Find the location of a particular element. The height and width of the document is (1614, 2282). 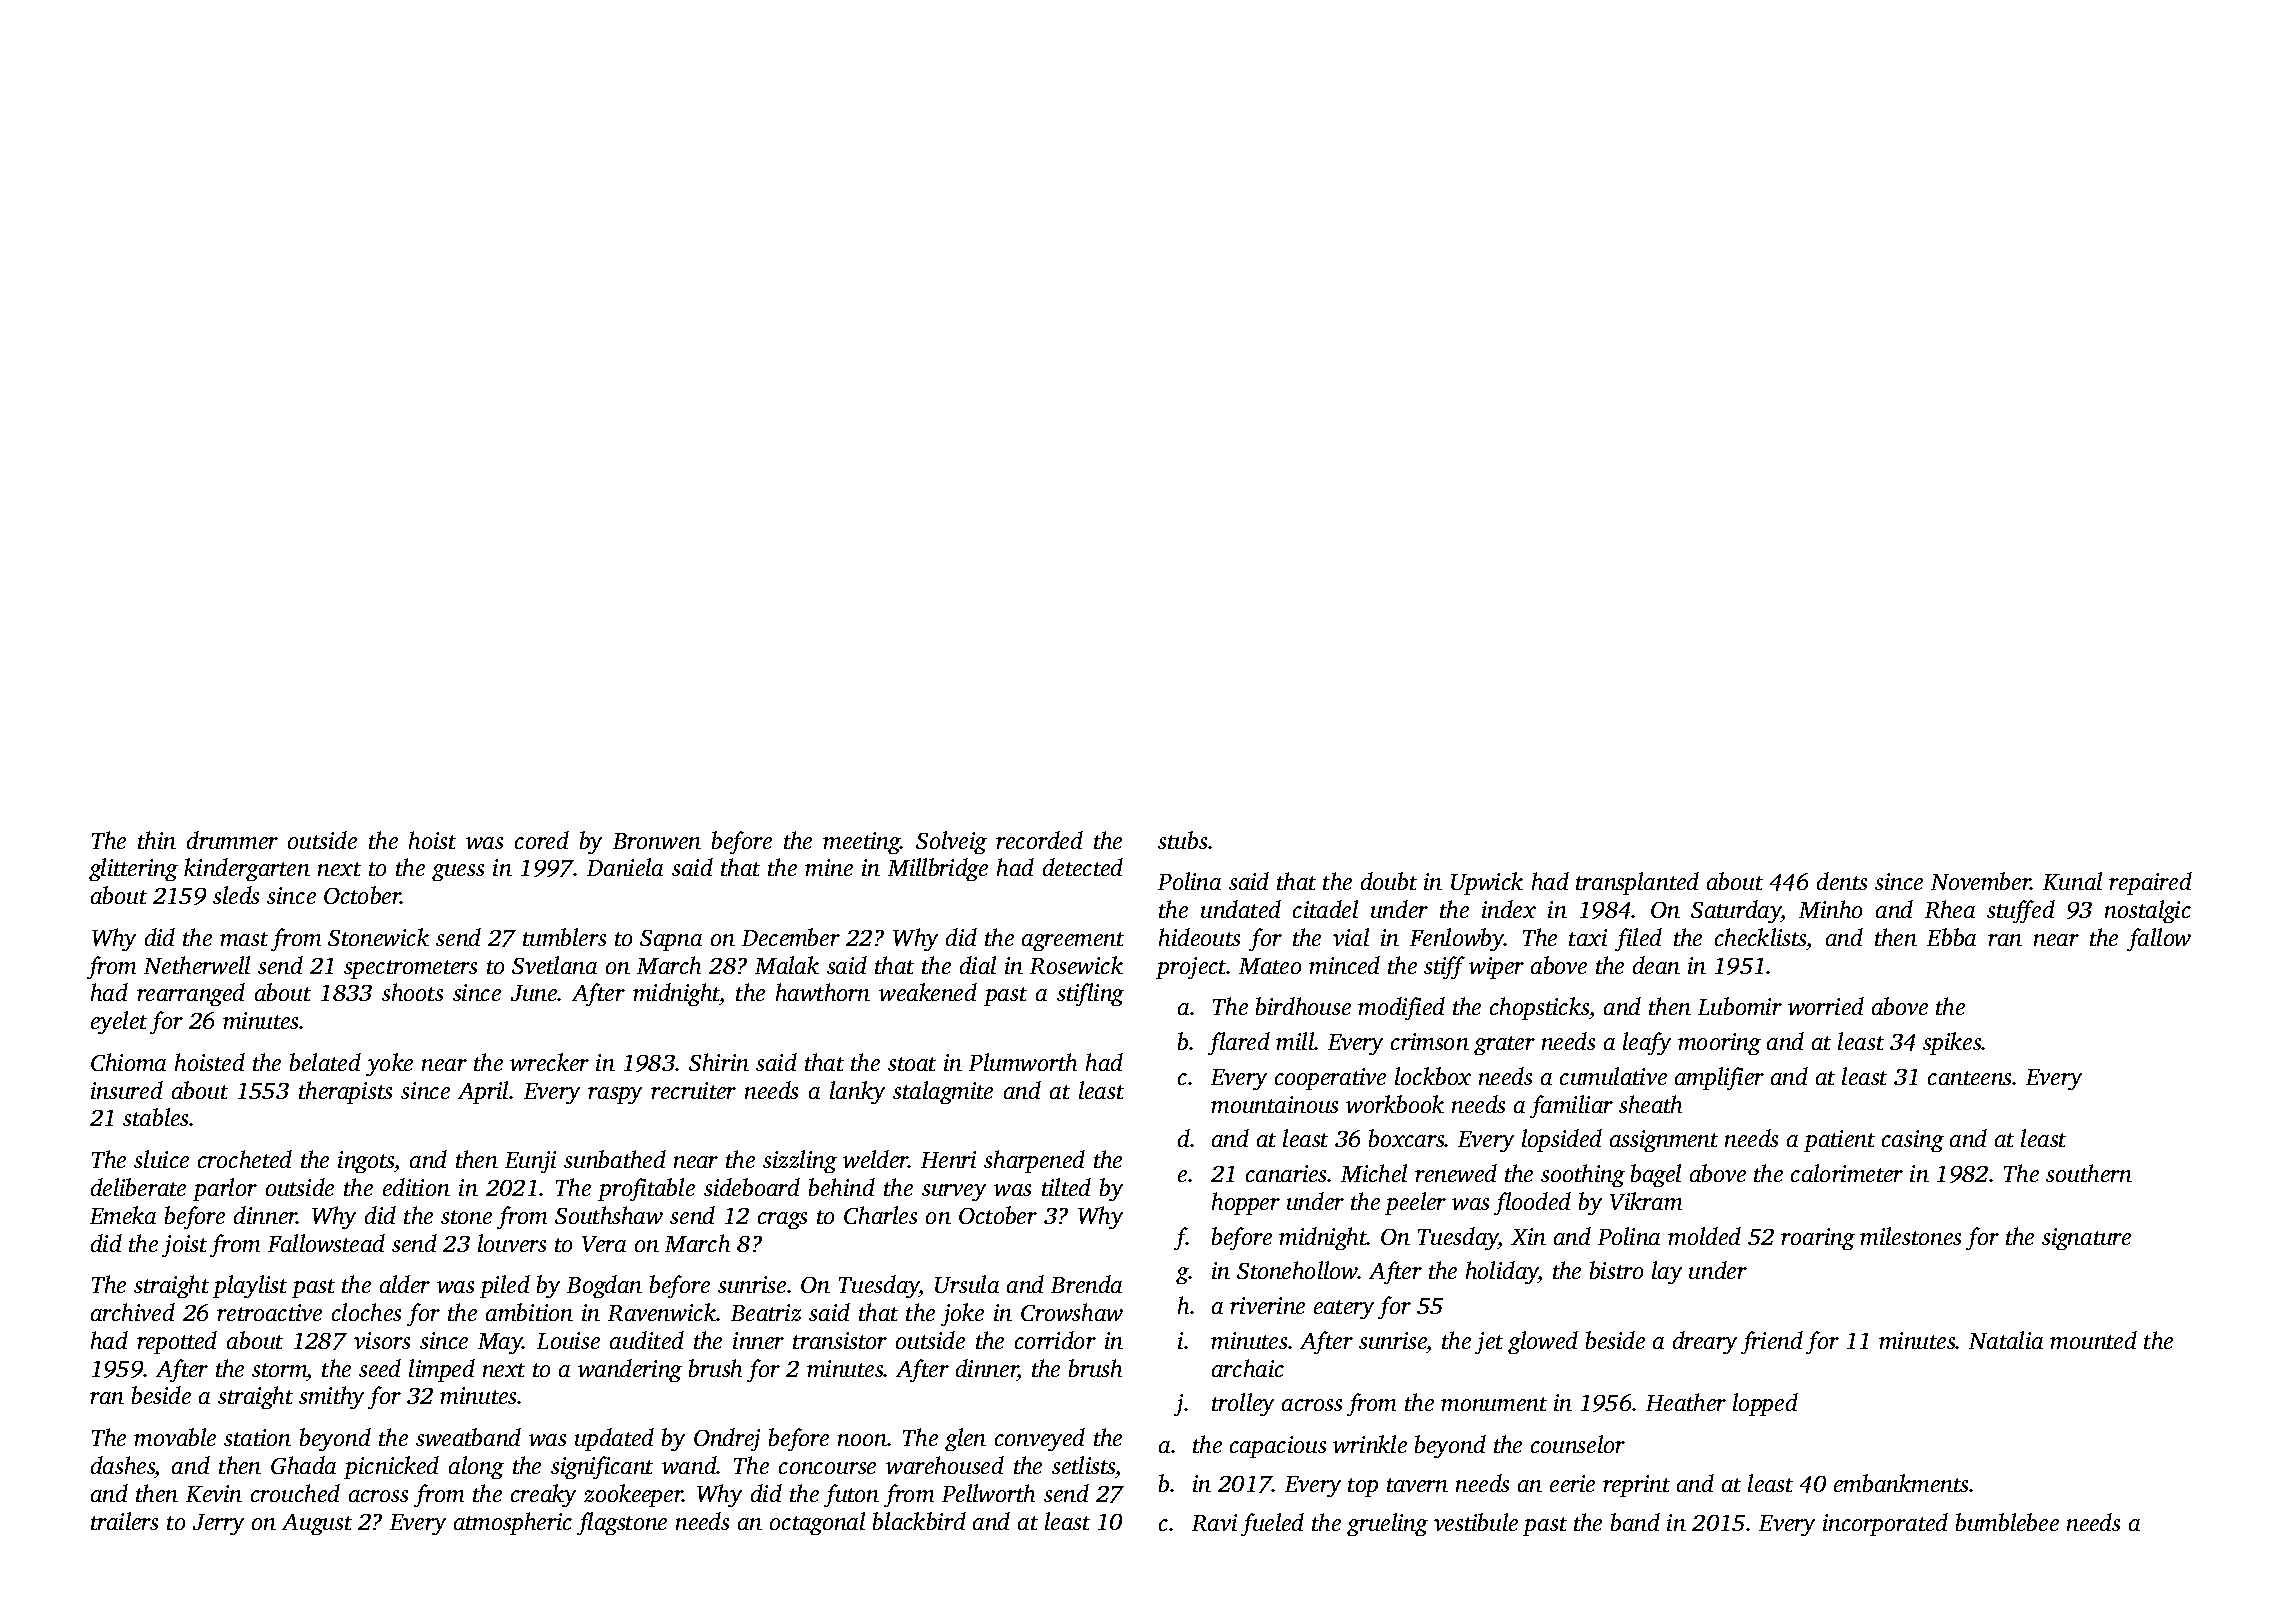

Brenda is located at coordinates (1086, 1284).
